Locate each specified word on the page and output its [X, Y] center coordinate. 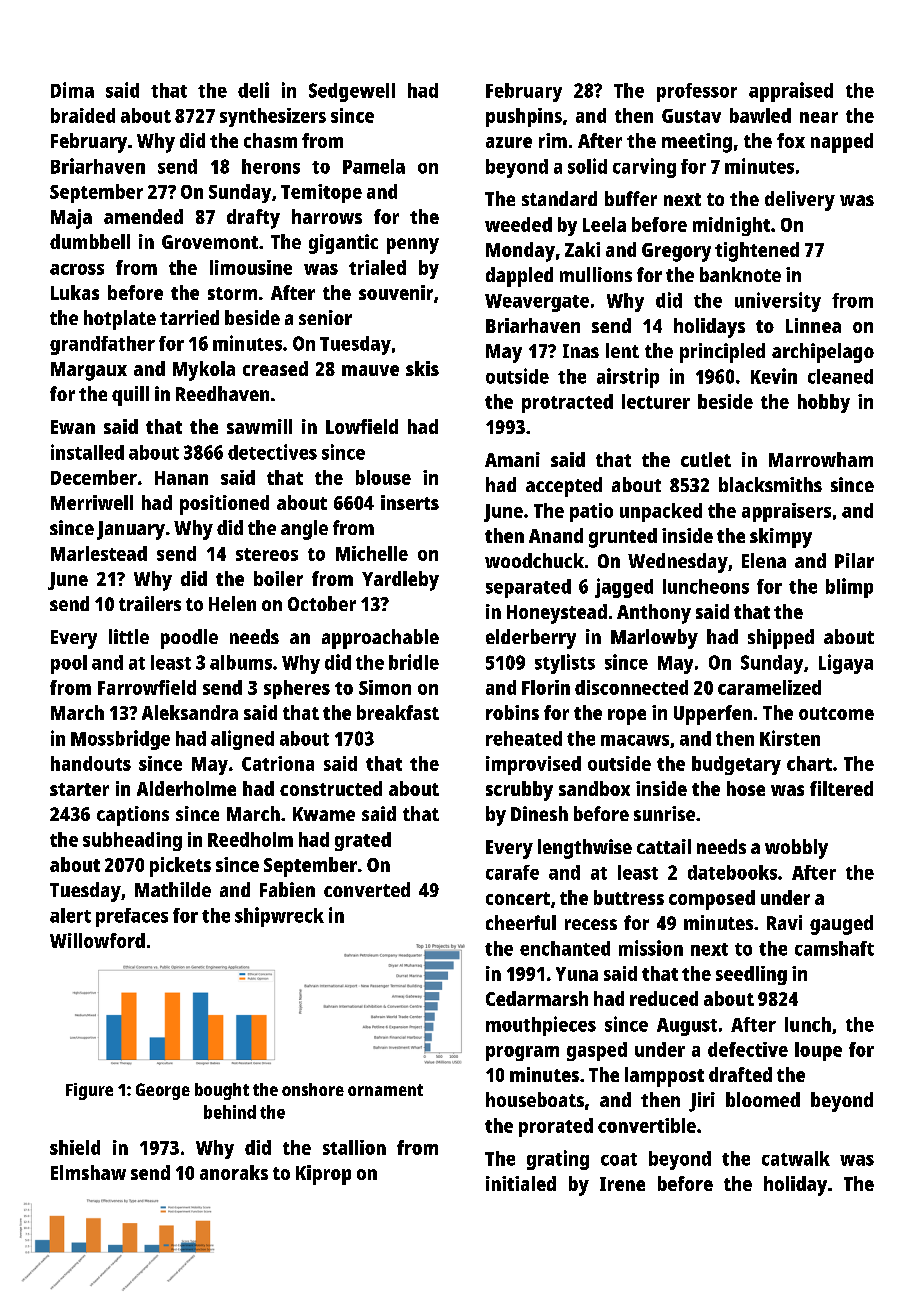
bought [222, 1091]
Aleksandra [190, 712]
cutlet [706, 459]
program [522, 1053]
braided [83, 115]
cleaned [840, 376]
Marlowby [654, 639]
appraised [791, 92]
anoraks [234, 1172]
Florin [546, 687]
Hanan [181, 478]
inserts [410, 502]
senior [325, 317]
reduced [664, 998]
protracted [567, 403]
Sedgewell [352, 92]
